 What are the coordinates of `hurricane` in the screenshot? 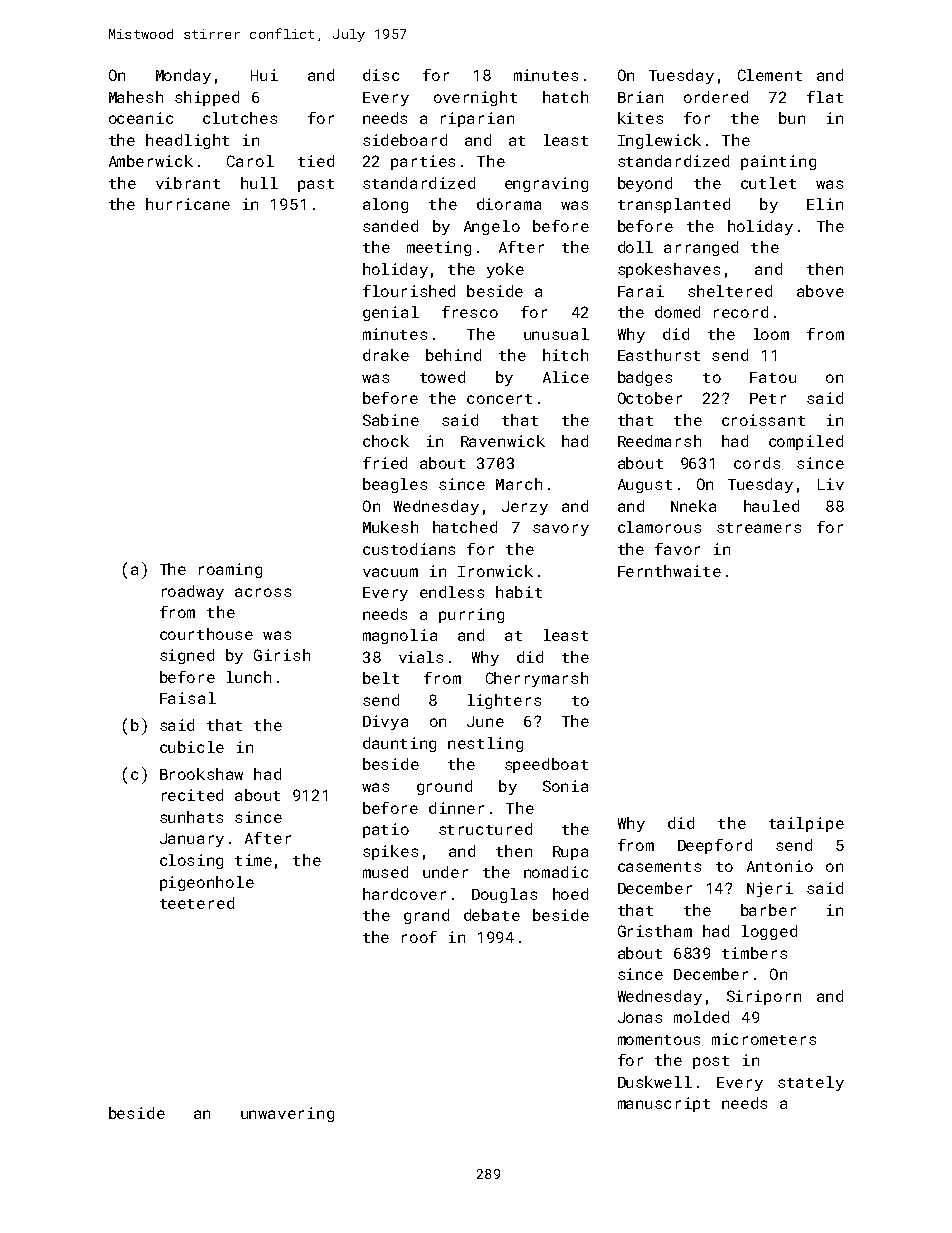 It's located at (188, 204).
